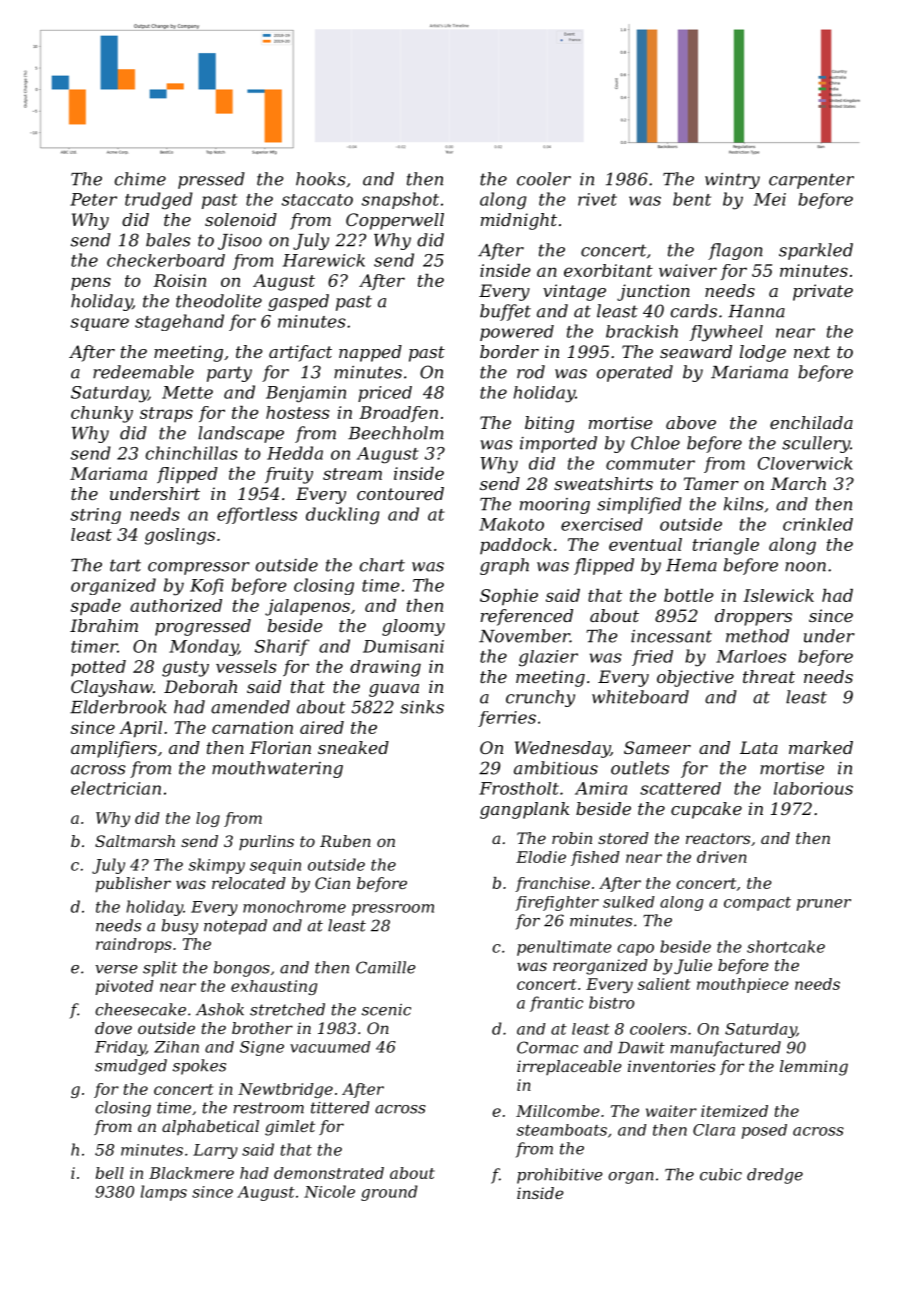 The height and width of the page is (1311, 924). Describe the element at coordinates (203, 627) in the page. I see `progressed` at that location.
